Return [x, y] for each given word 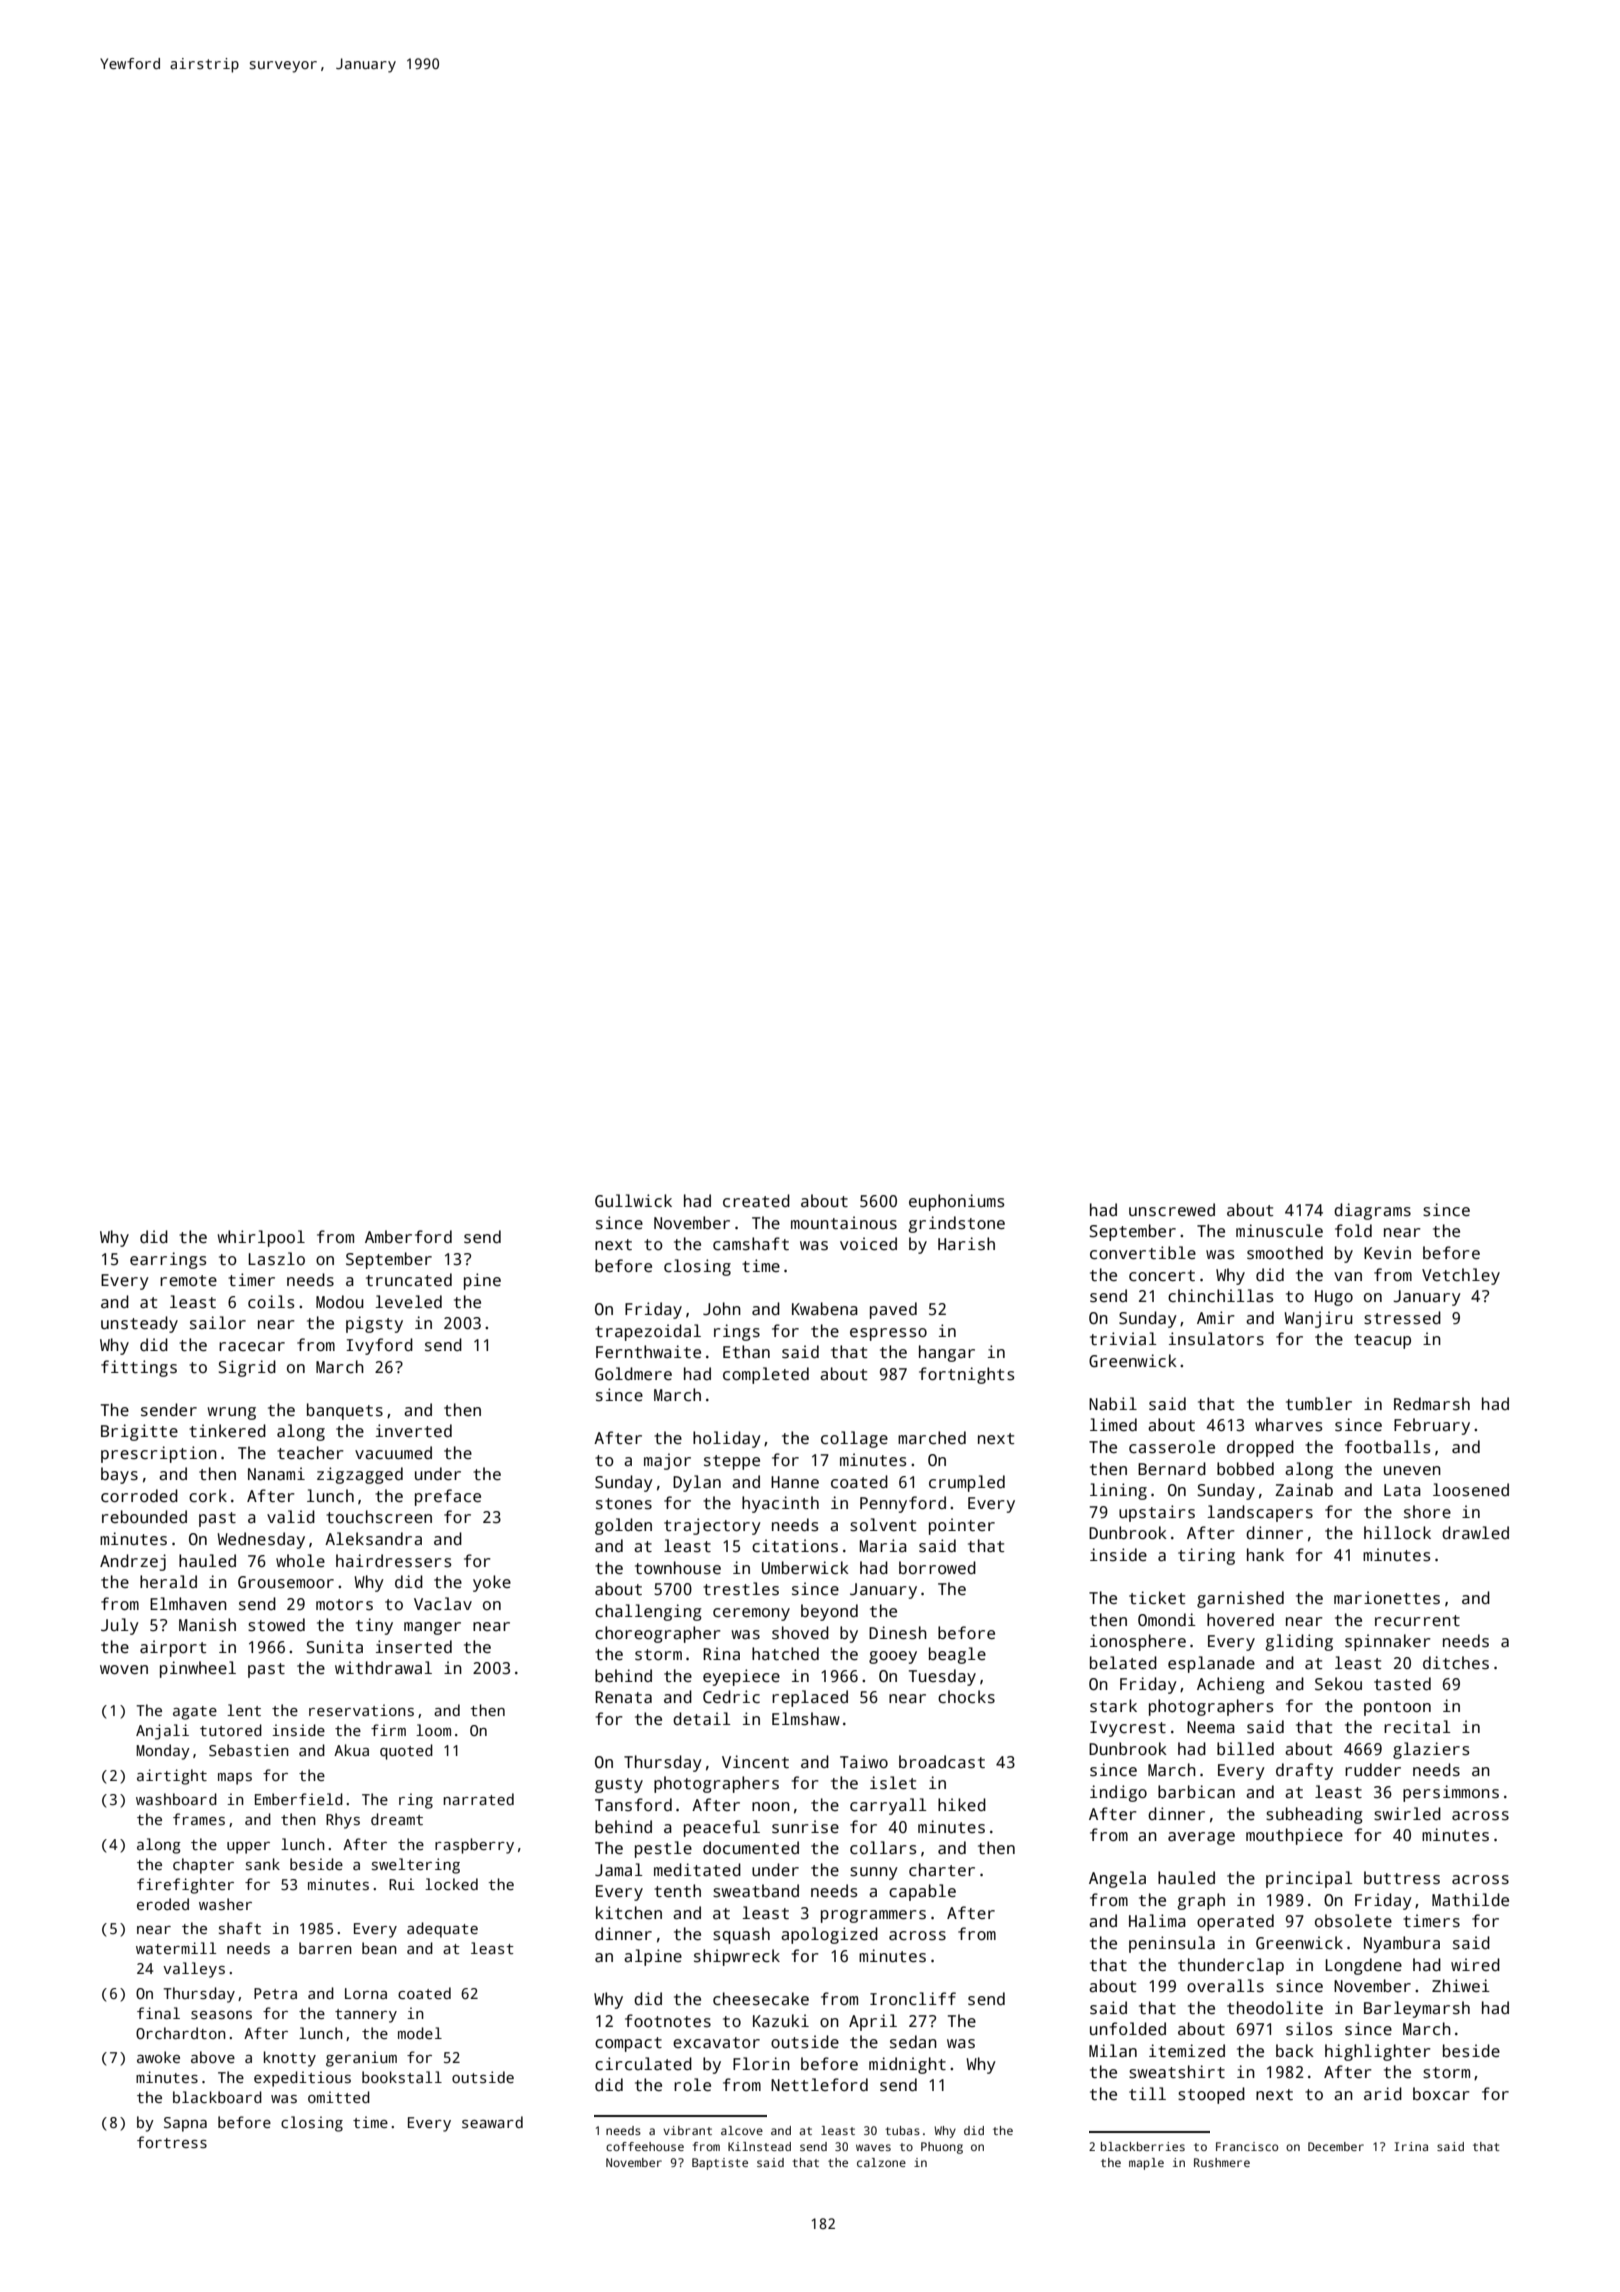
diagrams [1372, 1211]
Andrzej [133, 1562]
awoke [158, 2057]
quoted [406, 1752]
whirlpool [261, 1238]
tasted [1402, 1684]
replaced [810, 1698]
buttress [1402, 1878]
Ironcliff [913, 1999]
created [756, 1201]
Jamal [619, 1870]
